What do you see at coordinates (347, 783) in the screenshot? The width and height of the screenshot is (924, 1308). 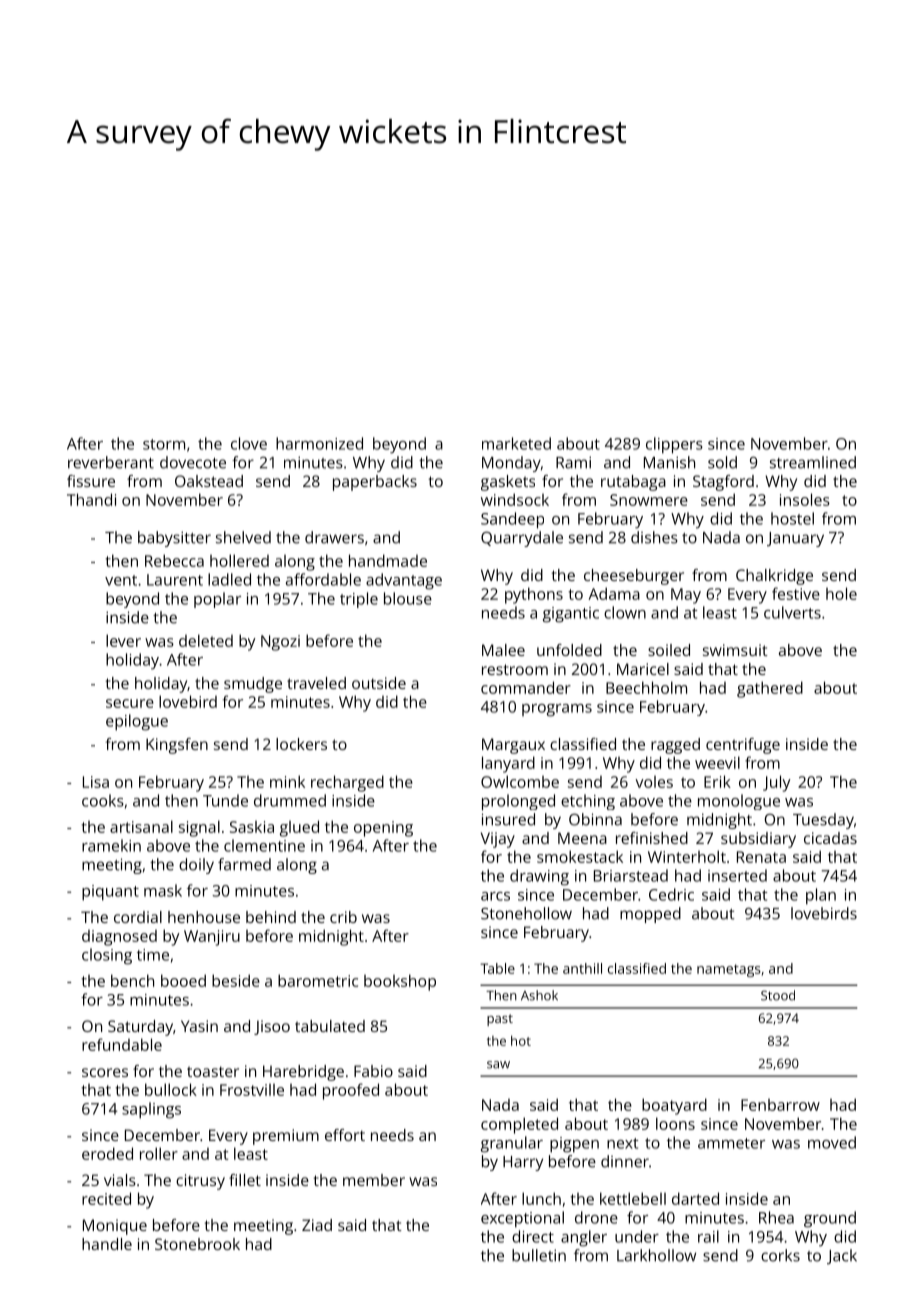 I see `recharged` at bounding box center [347, 783].
